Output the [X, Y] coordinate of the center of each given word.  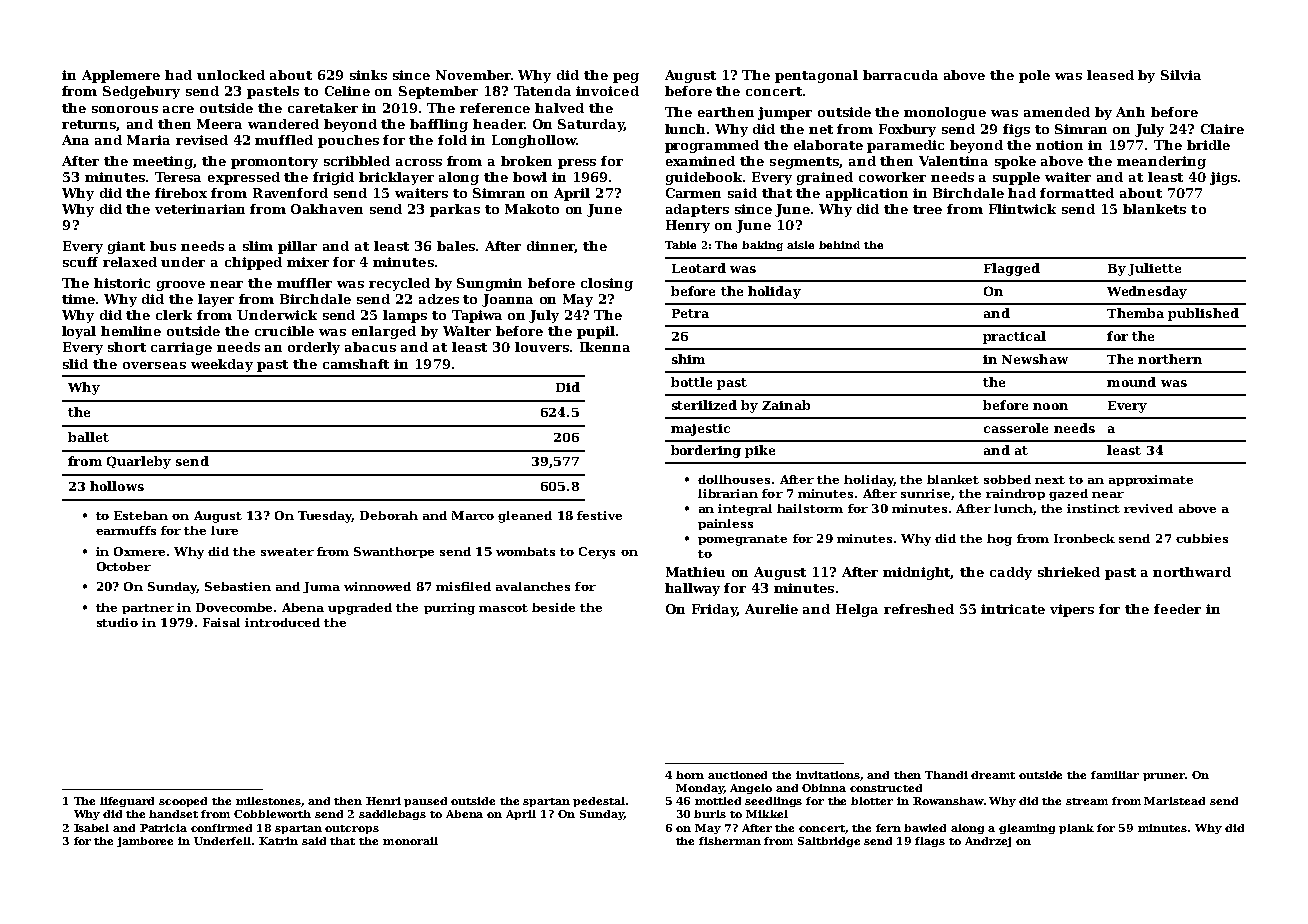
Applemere [121, 76]
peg [626, 78]
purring [449, 609]
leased [1110, 75]
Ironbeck [1084, 538]
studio [117, 622]
